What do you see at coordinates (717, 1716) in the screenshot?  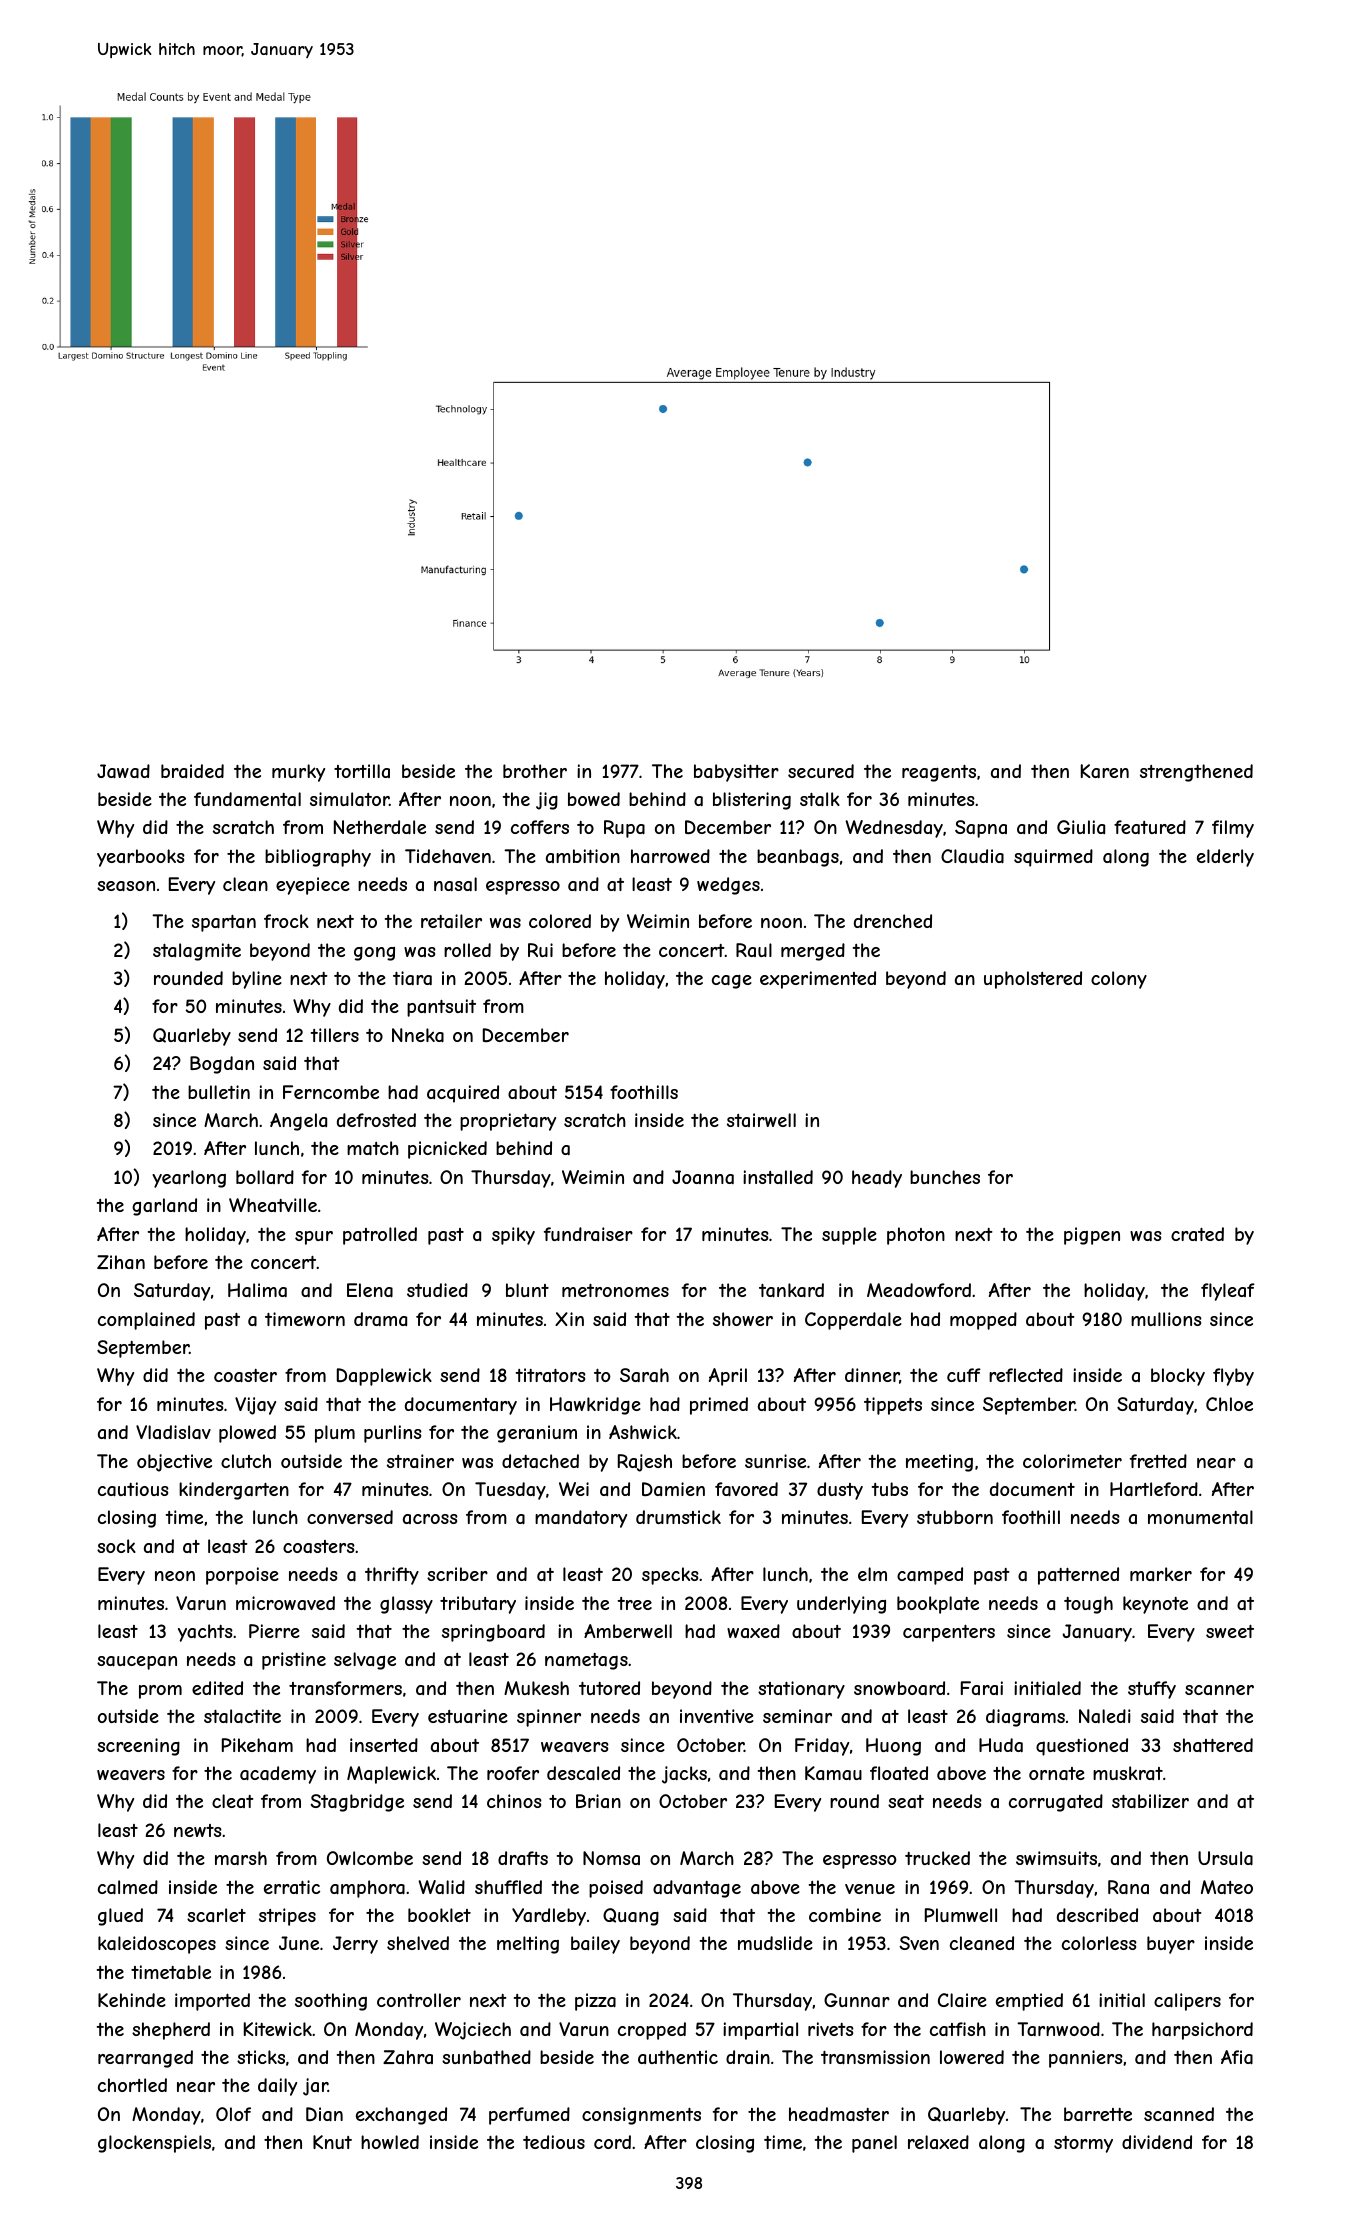 I see `inventive` at bounding box center [717, 1716].
